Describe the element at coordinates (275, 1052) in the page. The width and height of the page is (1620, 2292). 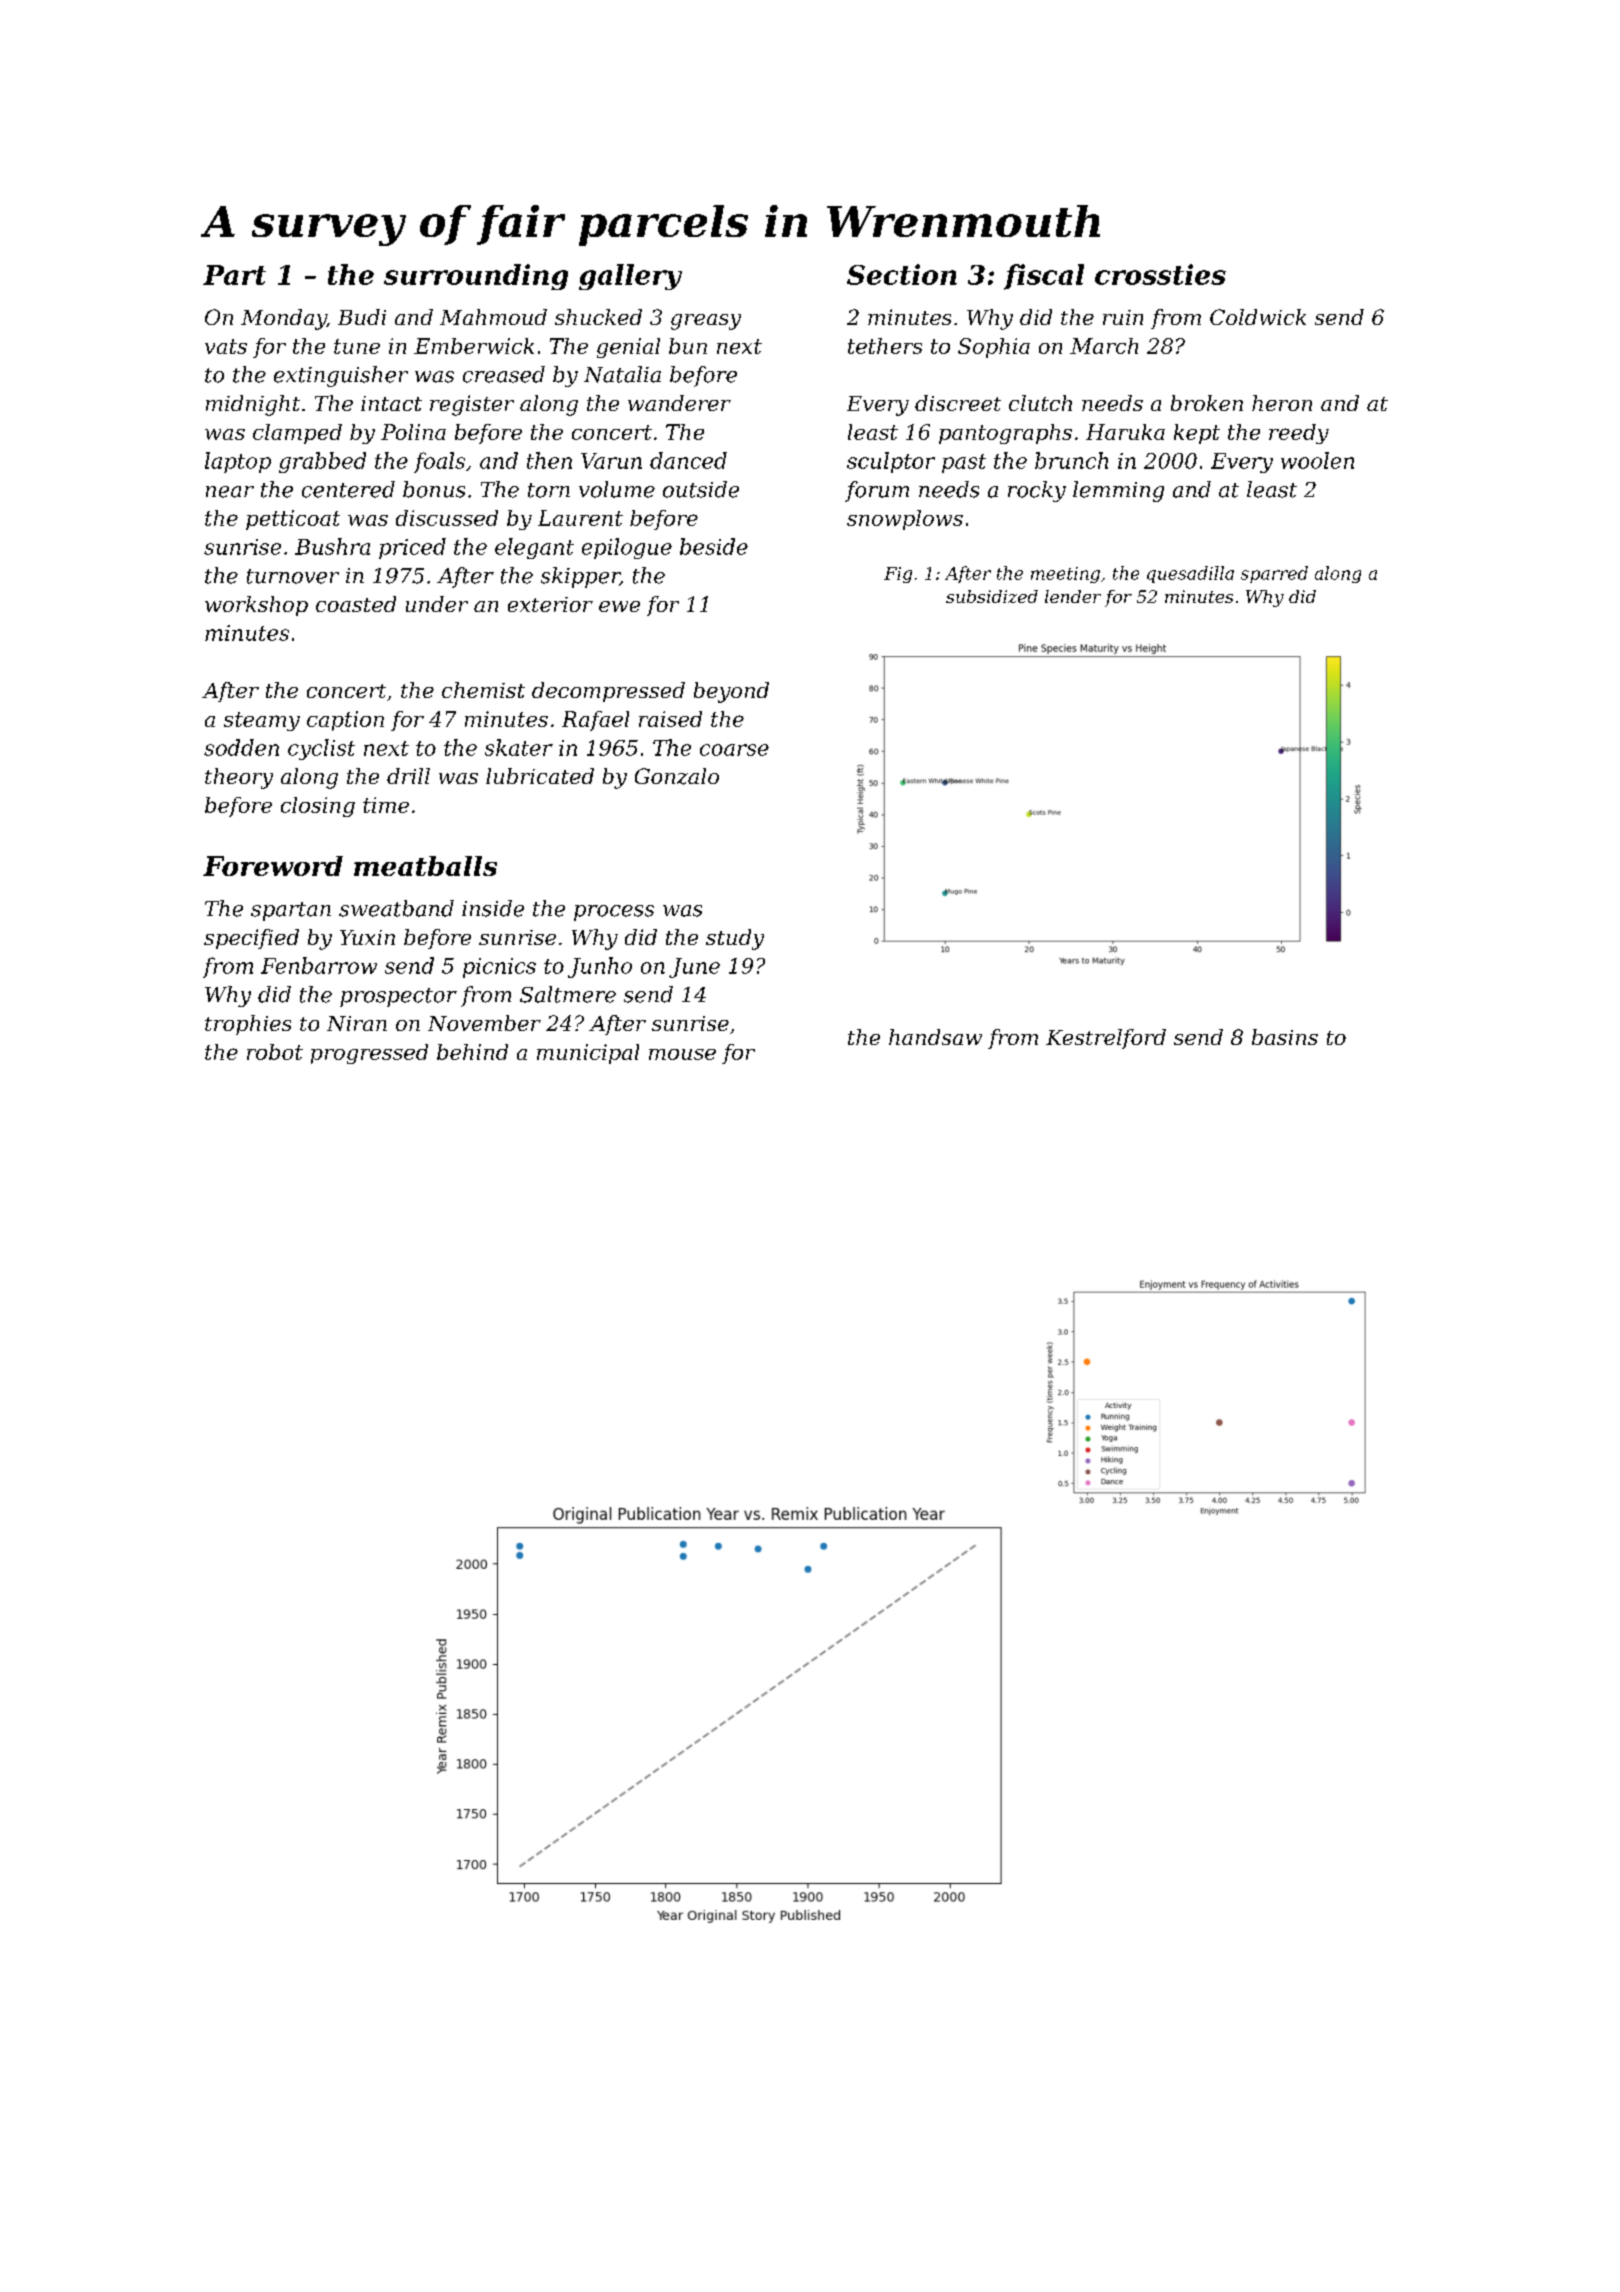
I see `robot` at that location.
